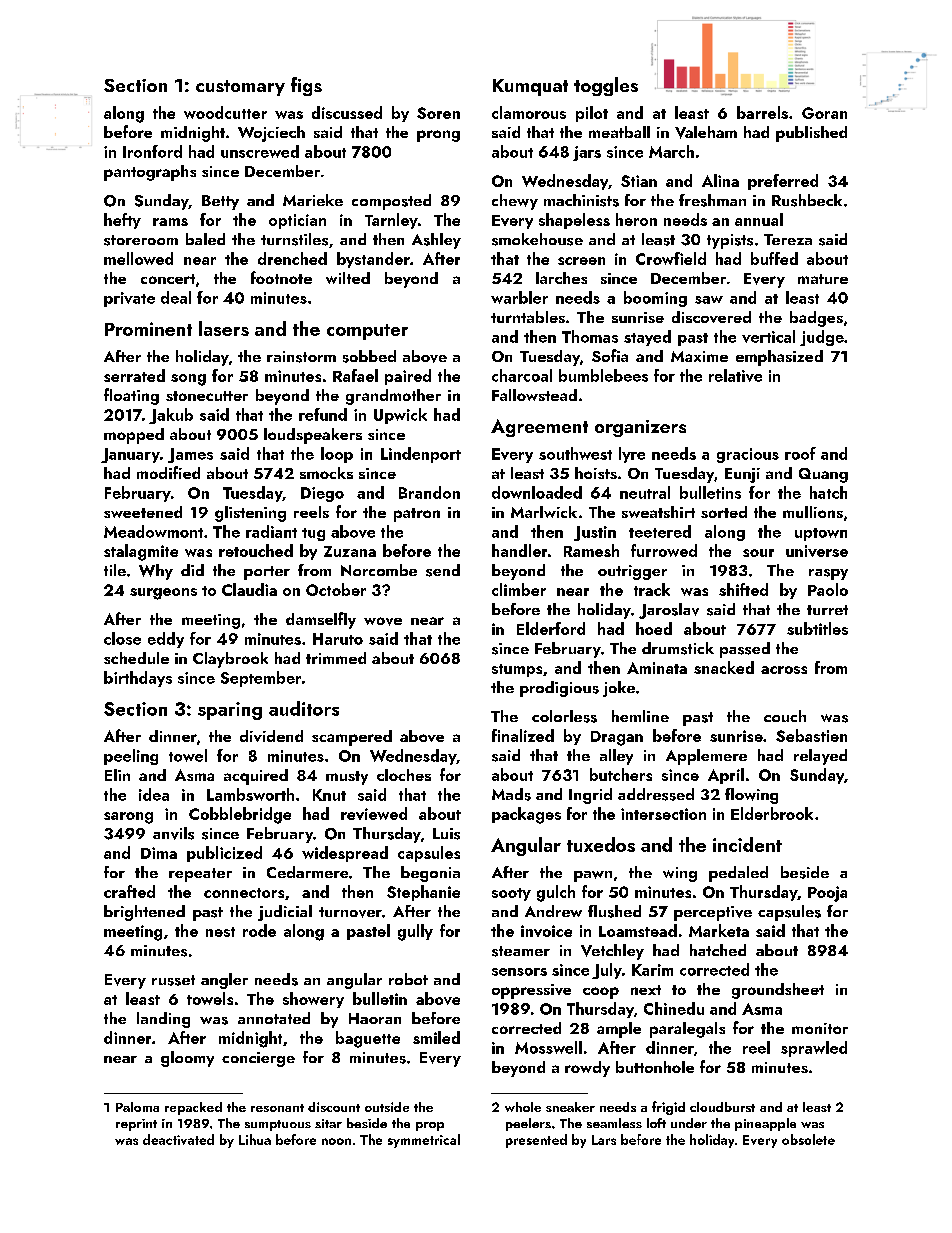  I want to click on stonecutter, so click(207, 396).
